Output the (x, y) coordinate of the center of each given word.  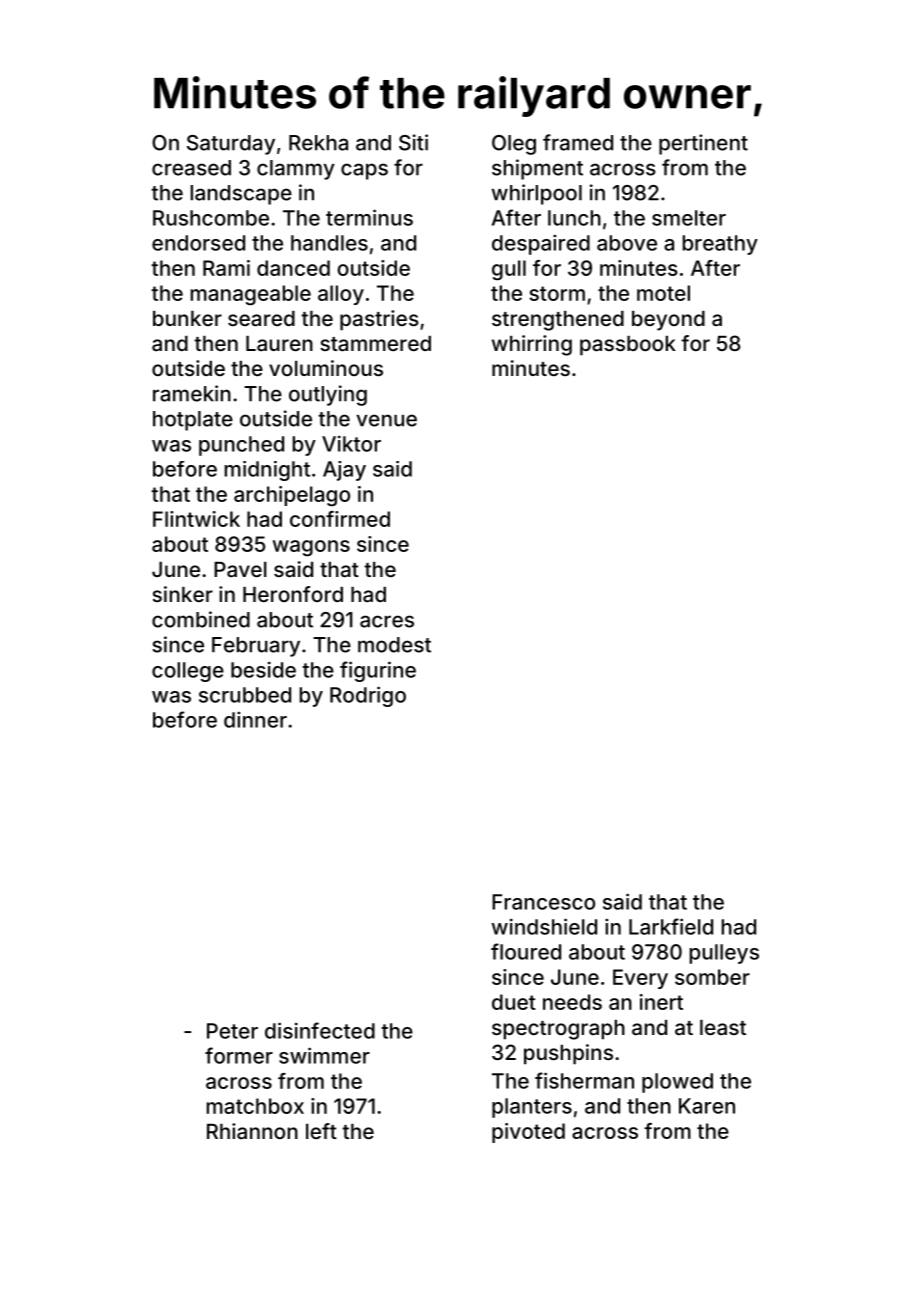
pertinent (703, 144)
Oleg (514, 145)
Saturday (231, 145)
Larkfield (671, 926)
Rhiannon (252, 1131)
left (321, 1131)
